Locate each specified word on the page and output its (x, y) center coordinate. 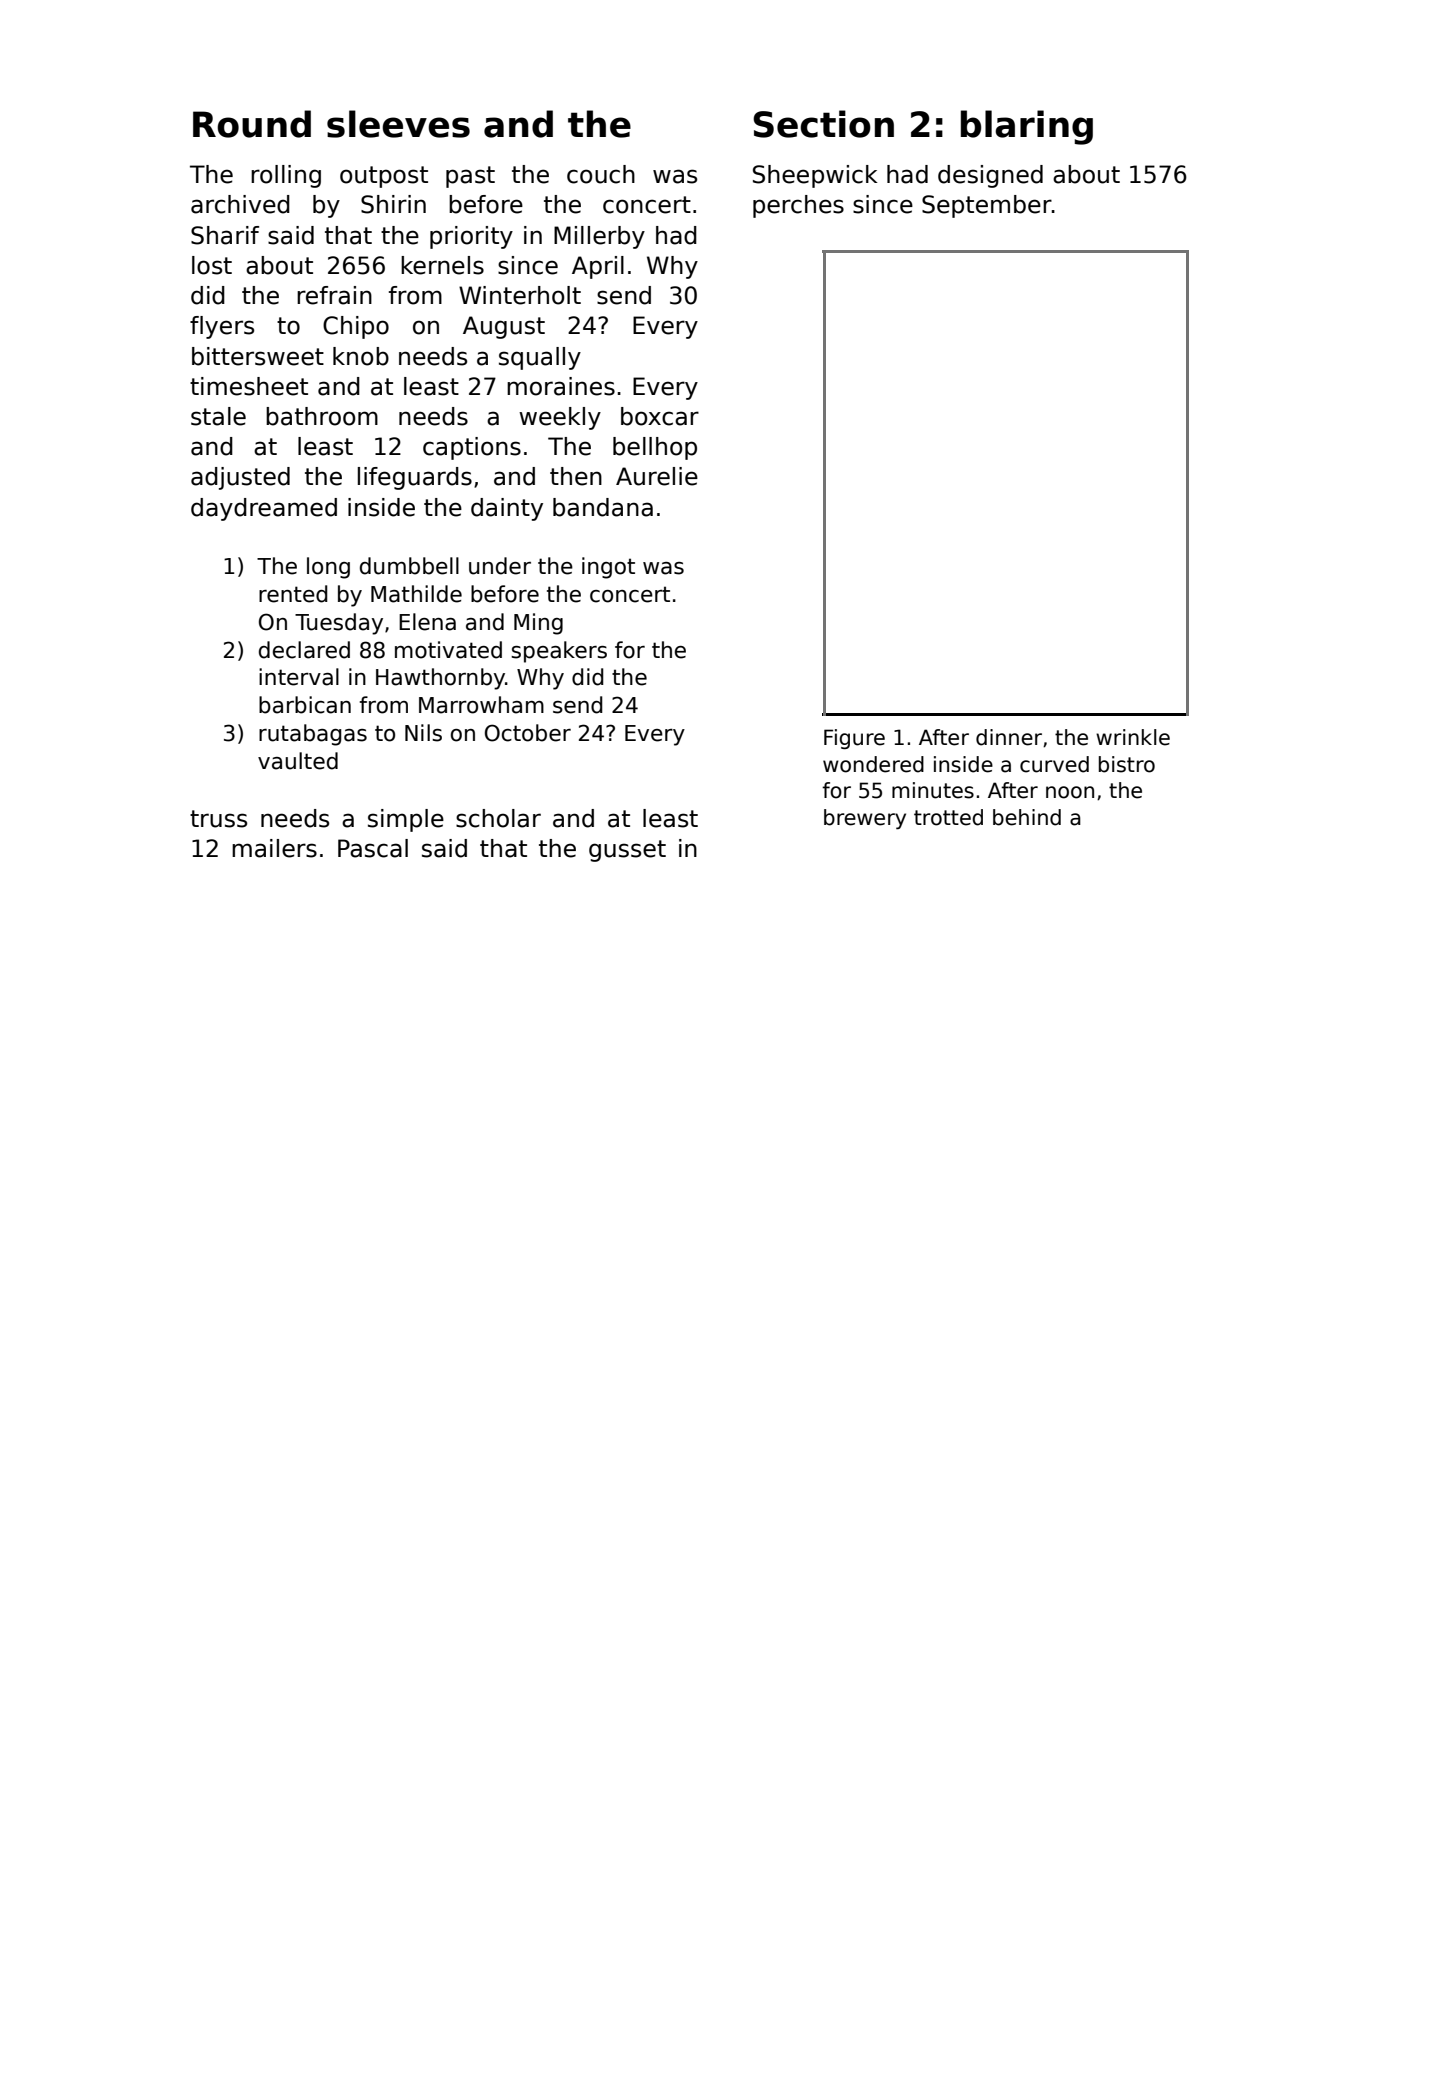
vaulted (298, 761)
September (987, 206)
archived (240, 204)
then (576, 476)
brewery (865, 819)
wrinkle (1133, 737)
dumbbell (409, 566)
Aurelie (657, 476)
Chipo (356, 327)
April (598, 267)
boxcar (660, 416)
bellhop (655, 448)
